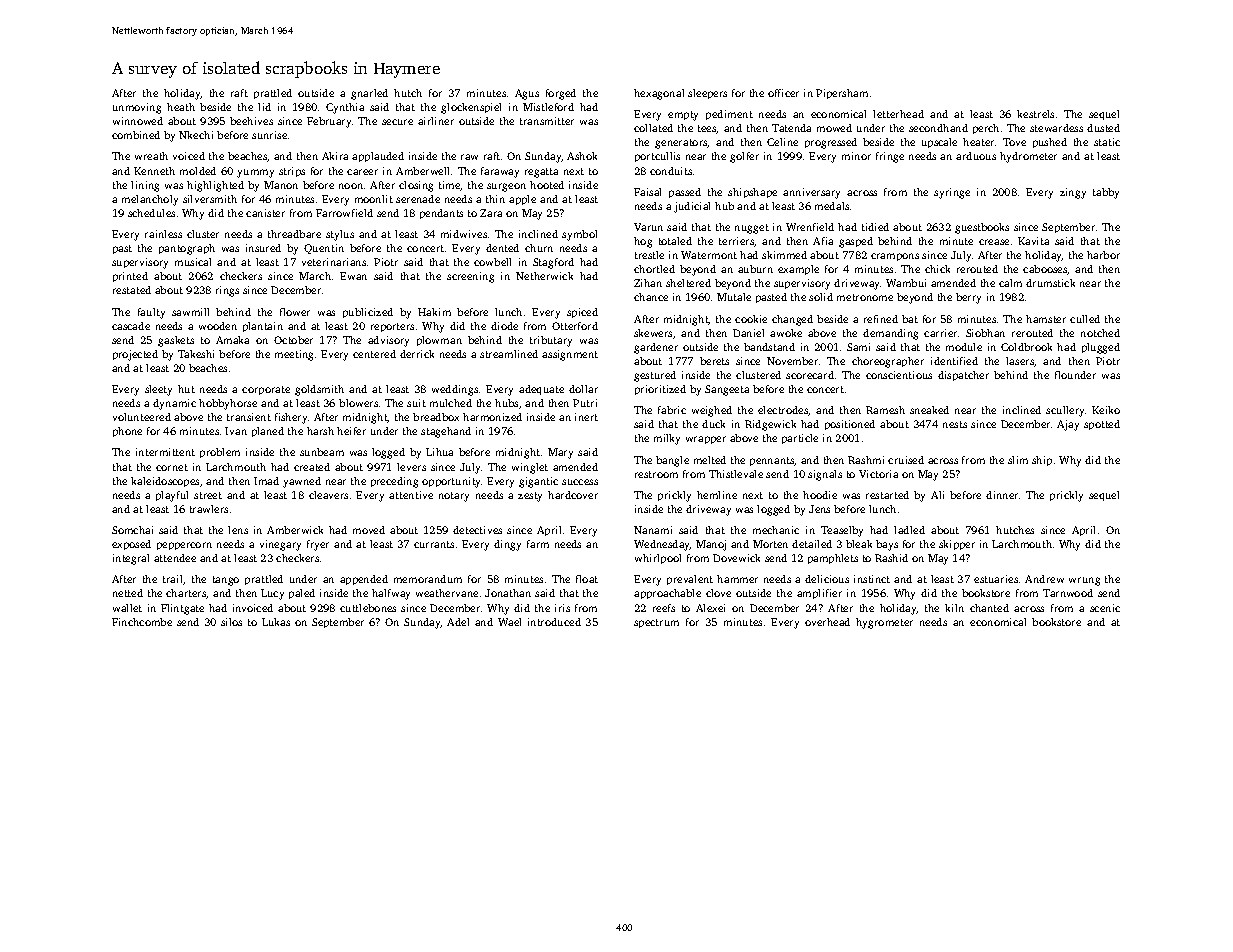  Describe the element at coordinates (660, 390) in the image. I see `prioritized` at that location.
